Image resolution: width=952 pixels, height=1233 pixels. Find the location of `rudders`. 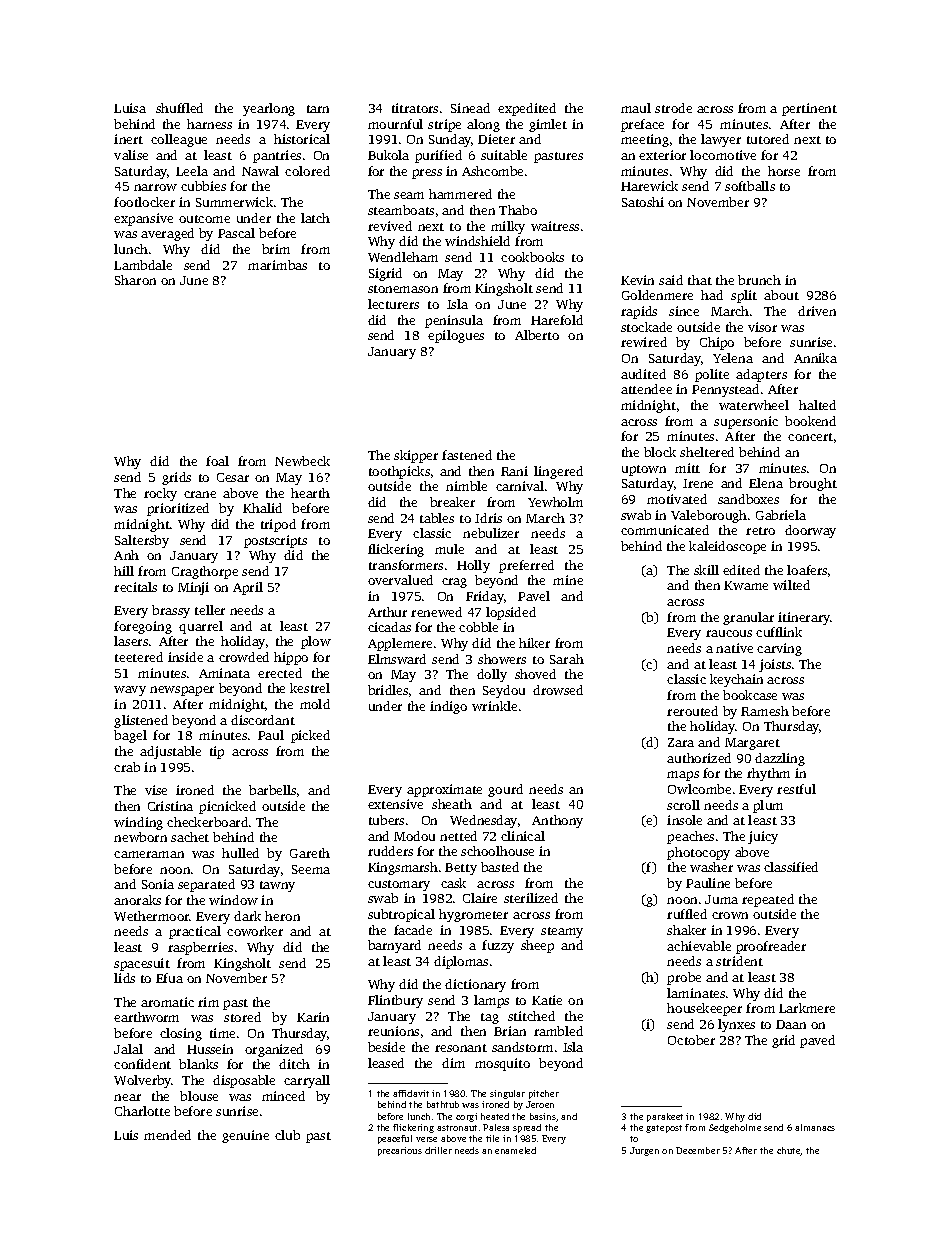

rudders is located at coordinates (390, 851).
